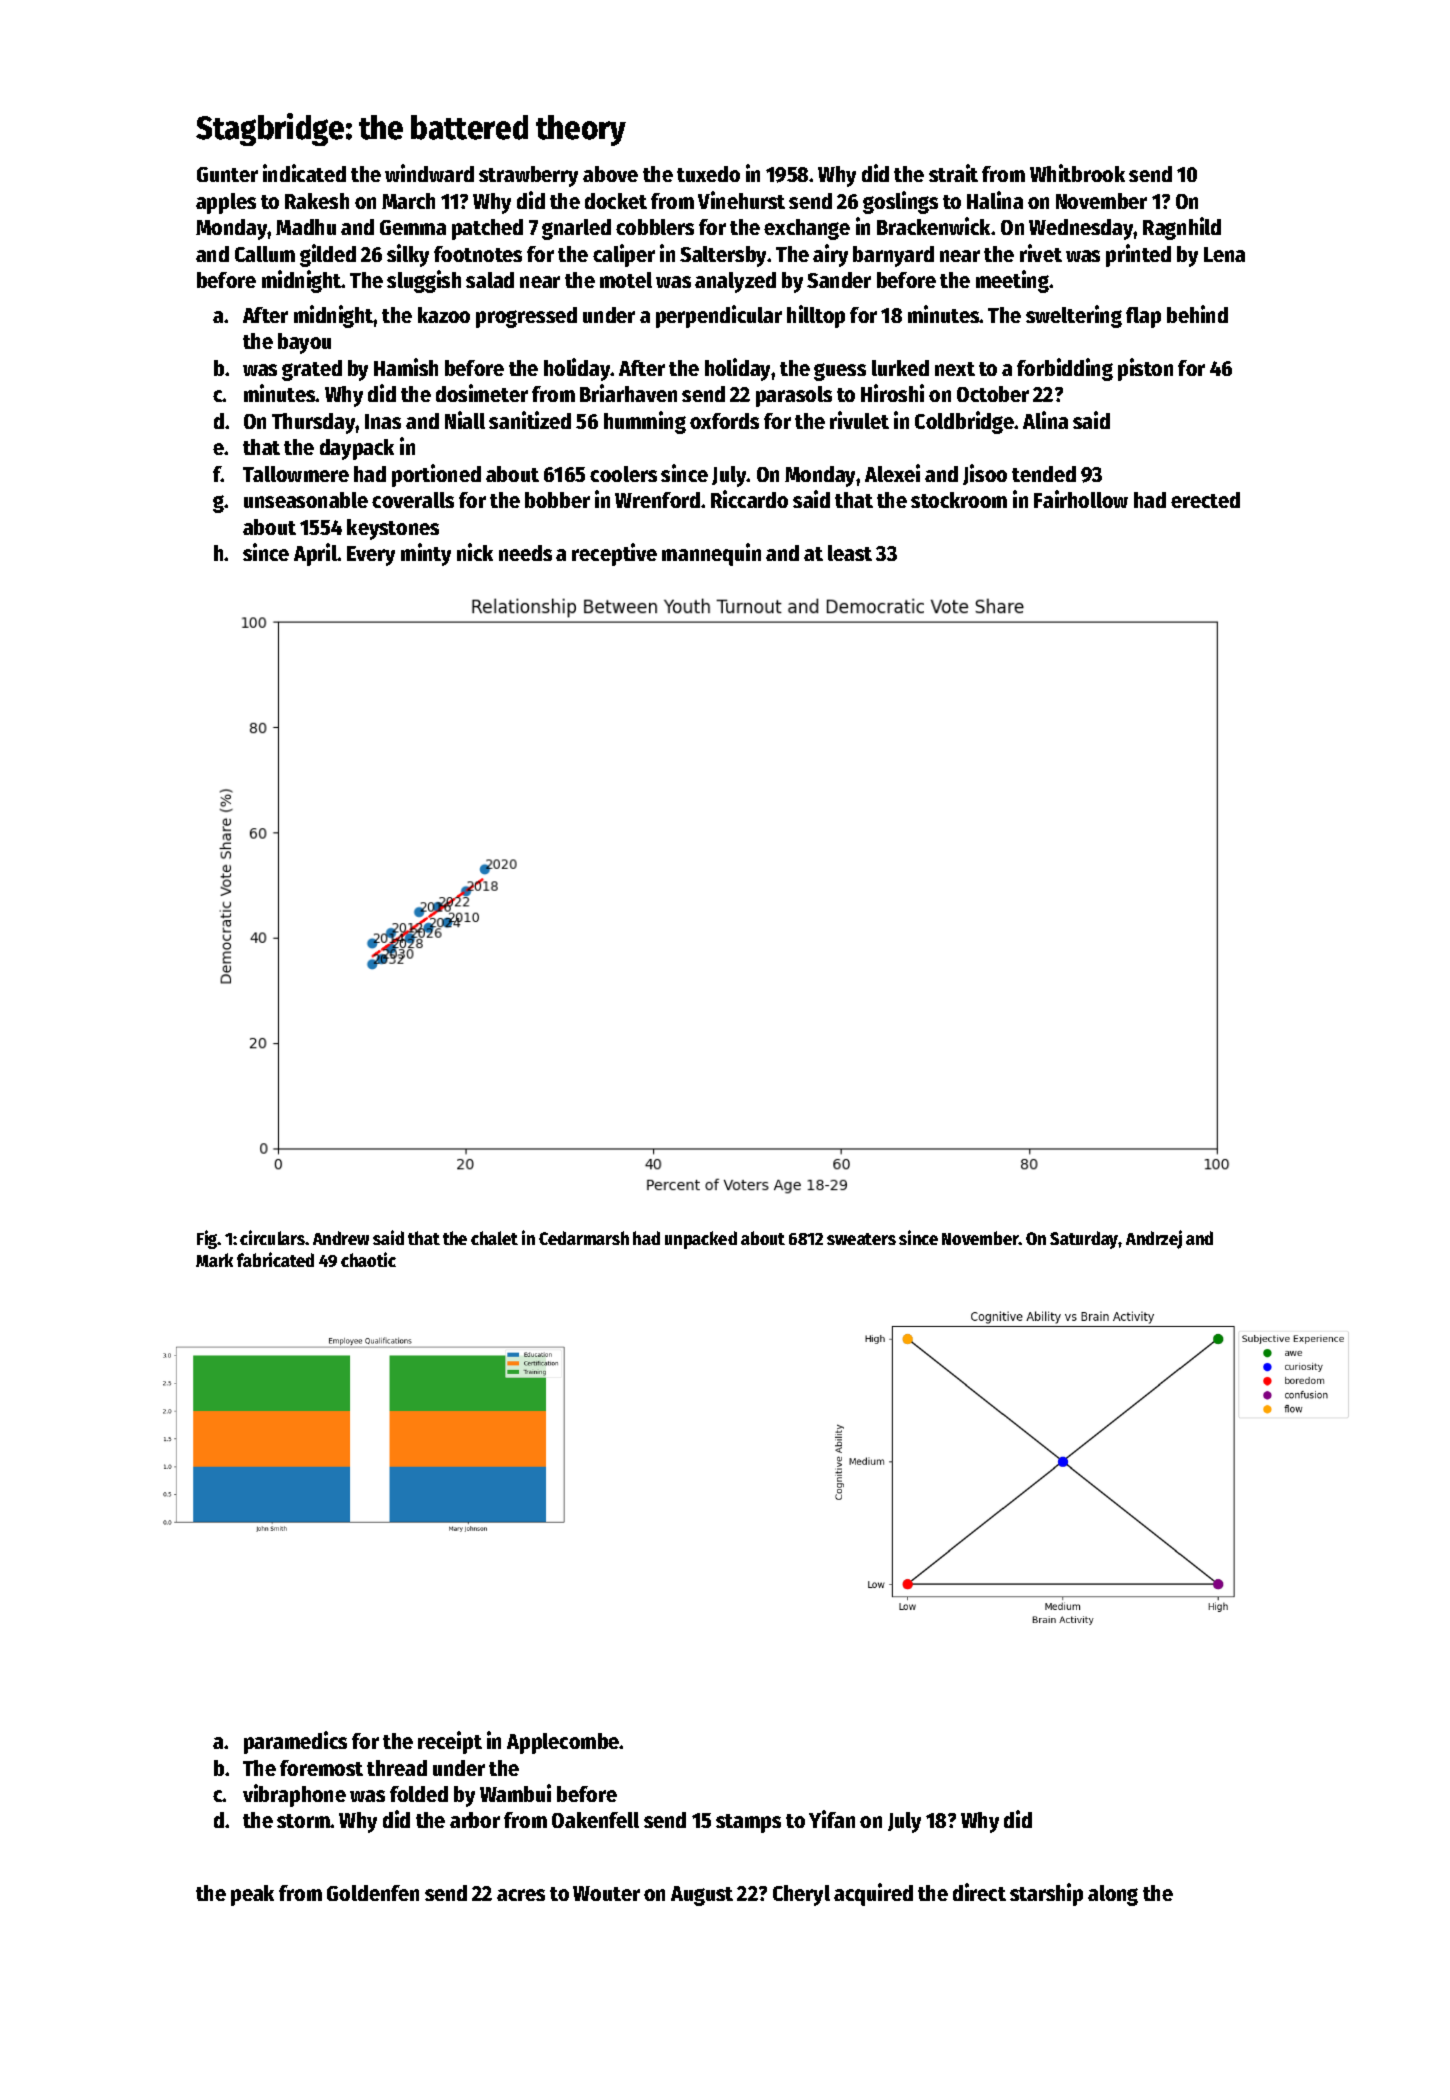 This page has width=1450, height=2100. I want to click on minty, so click(426, 554).
